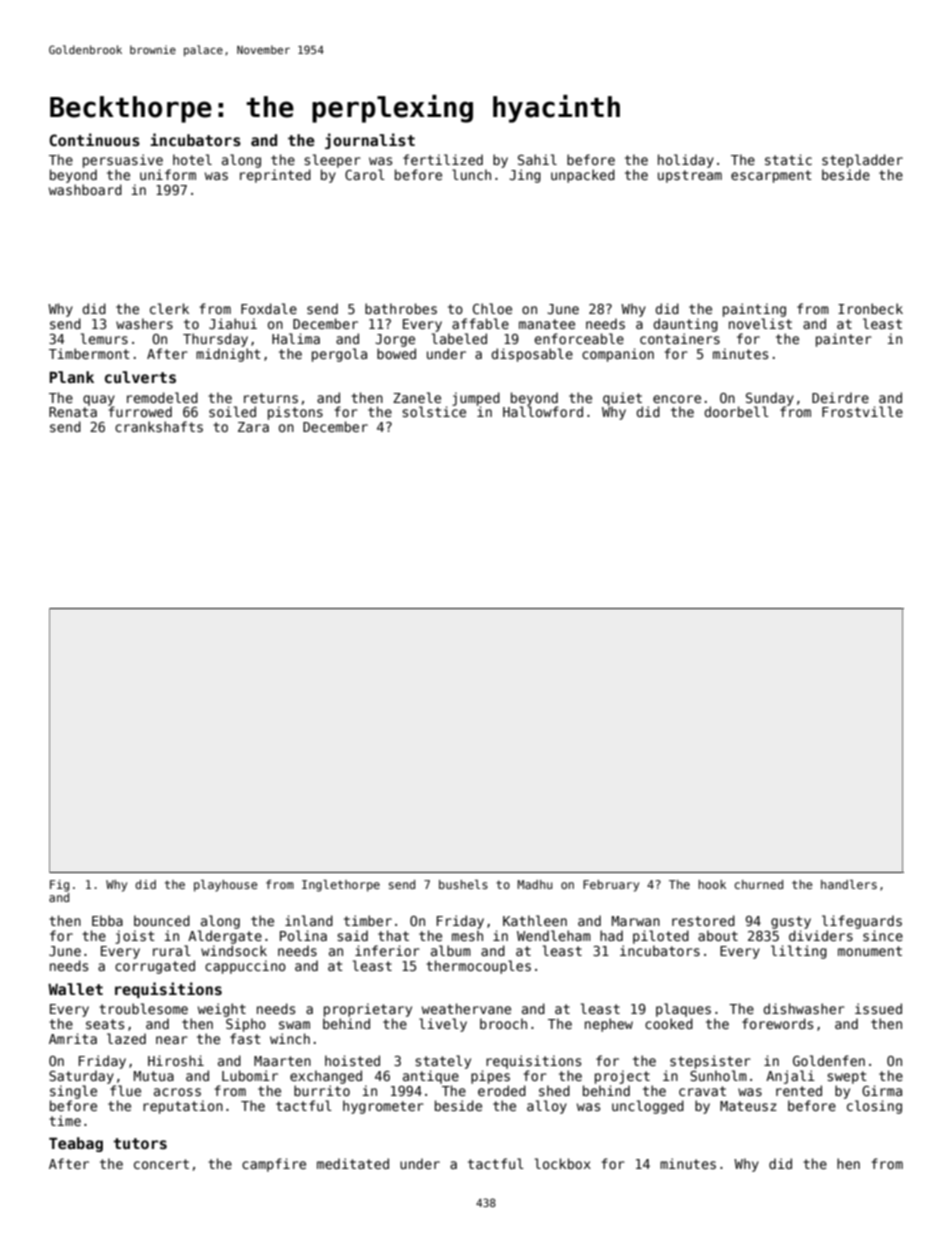 The image size is (952, 1233). What do you see at coordinates (770, 399) in the screenshot?
I see `Sunday` at bounding box center [770, 399].
